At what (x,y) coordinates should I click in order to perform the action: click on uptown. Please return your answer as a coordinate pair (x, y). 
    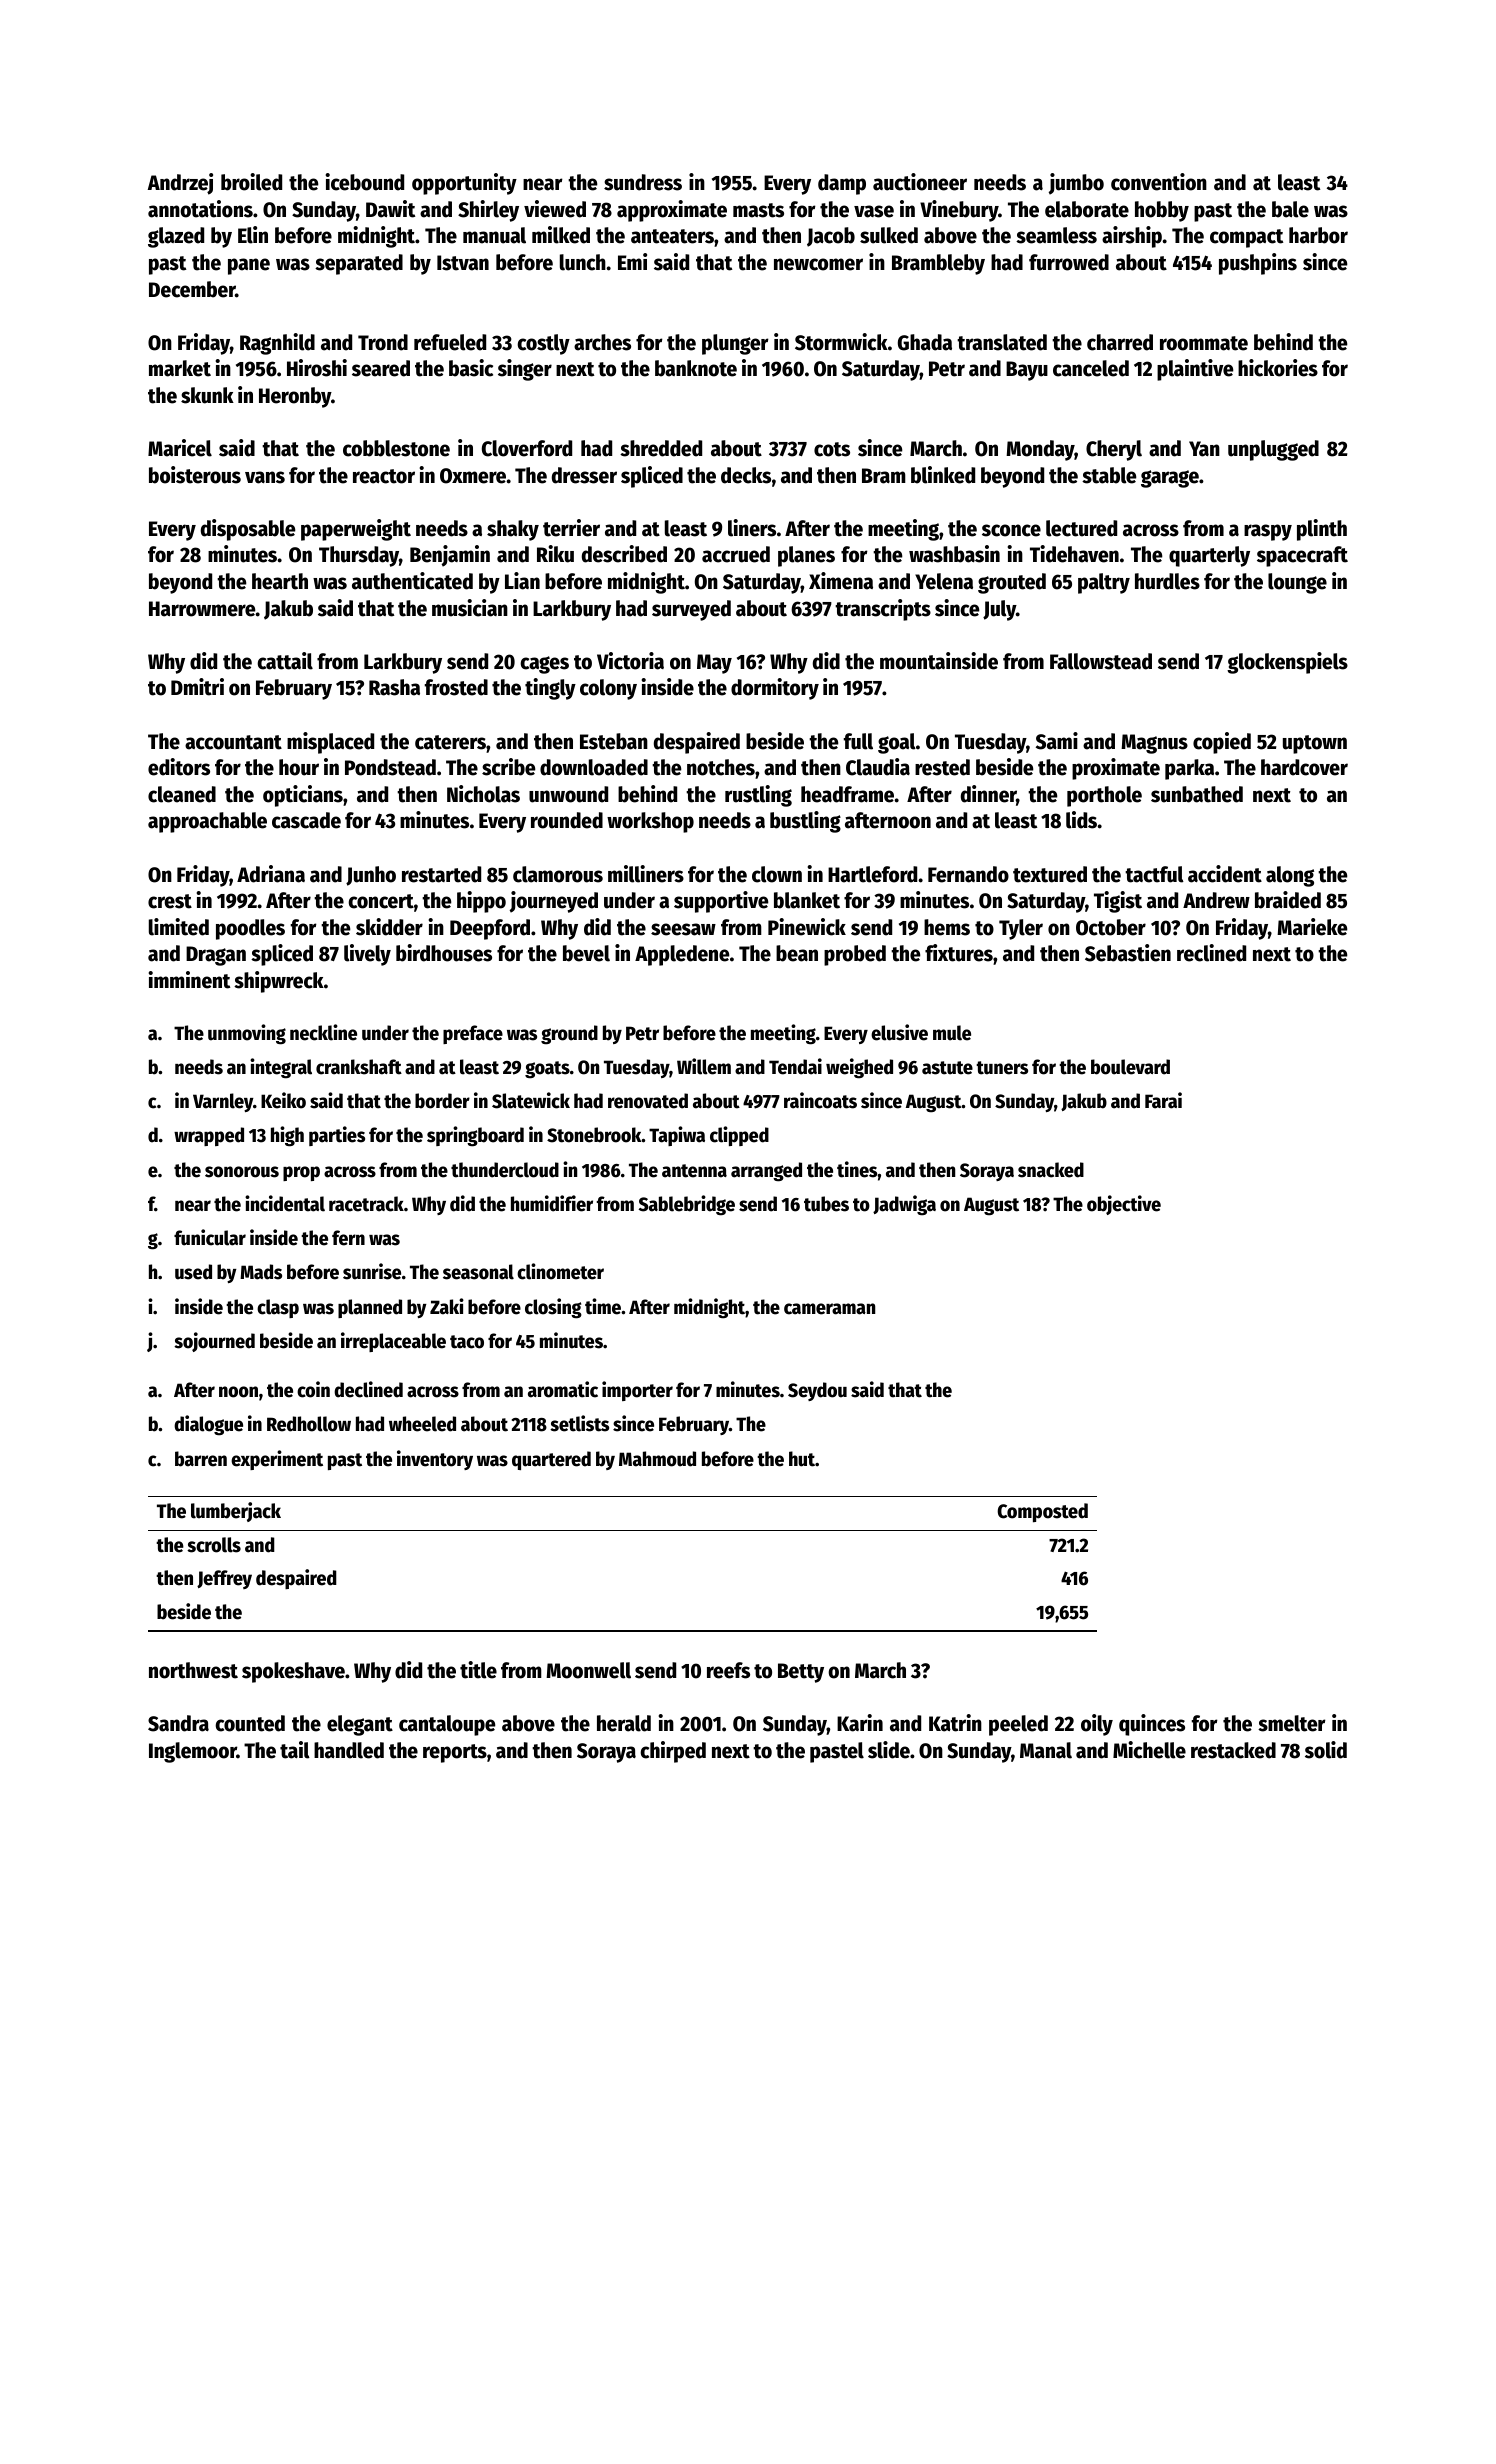
    Looking at the image, I should click on (1315, 744).
